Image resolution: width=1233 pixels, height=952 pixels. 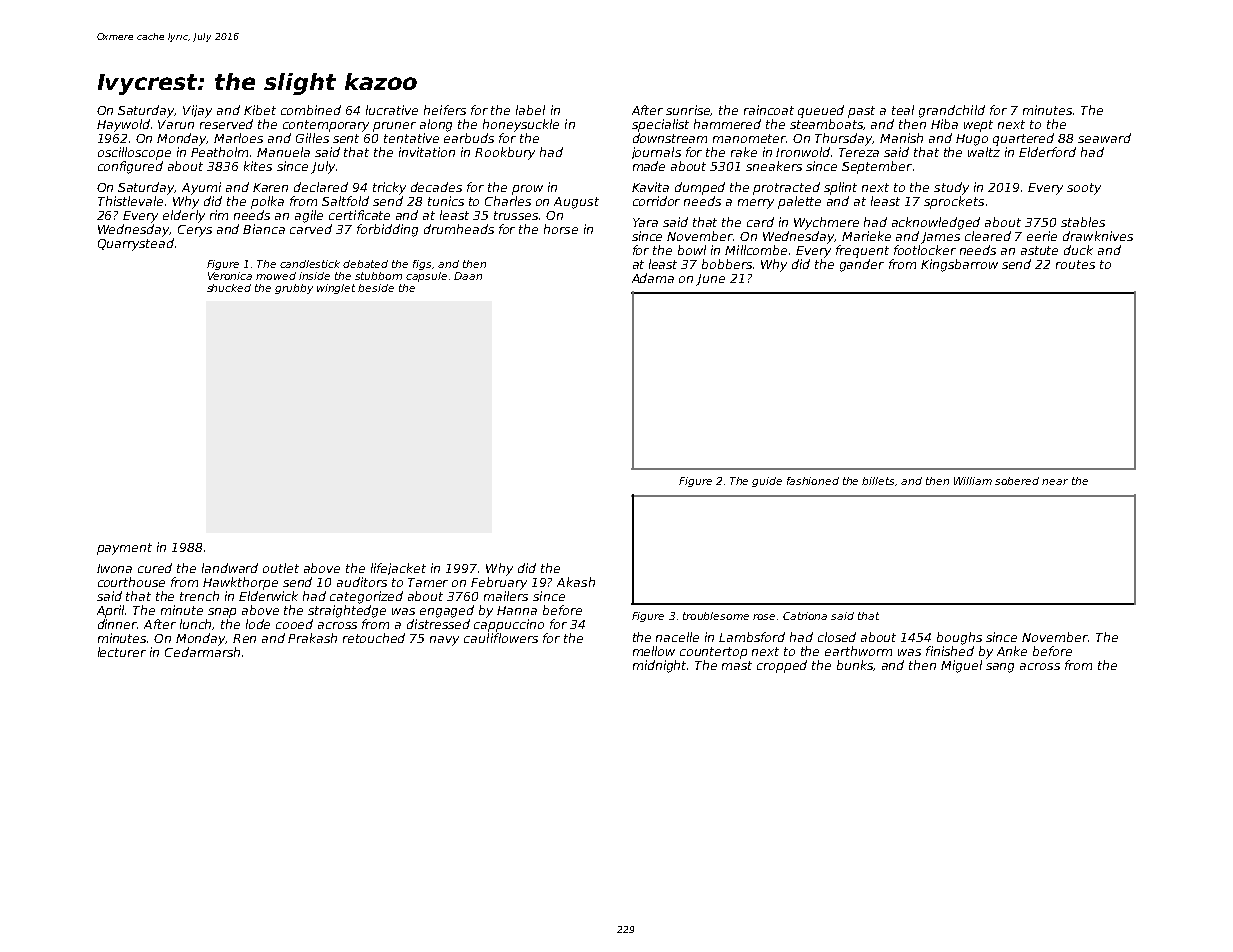 I want to click on navy, so click(x=444, y=641).
